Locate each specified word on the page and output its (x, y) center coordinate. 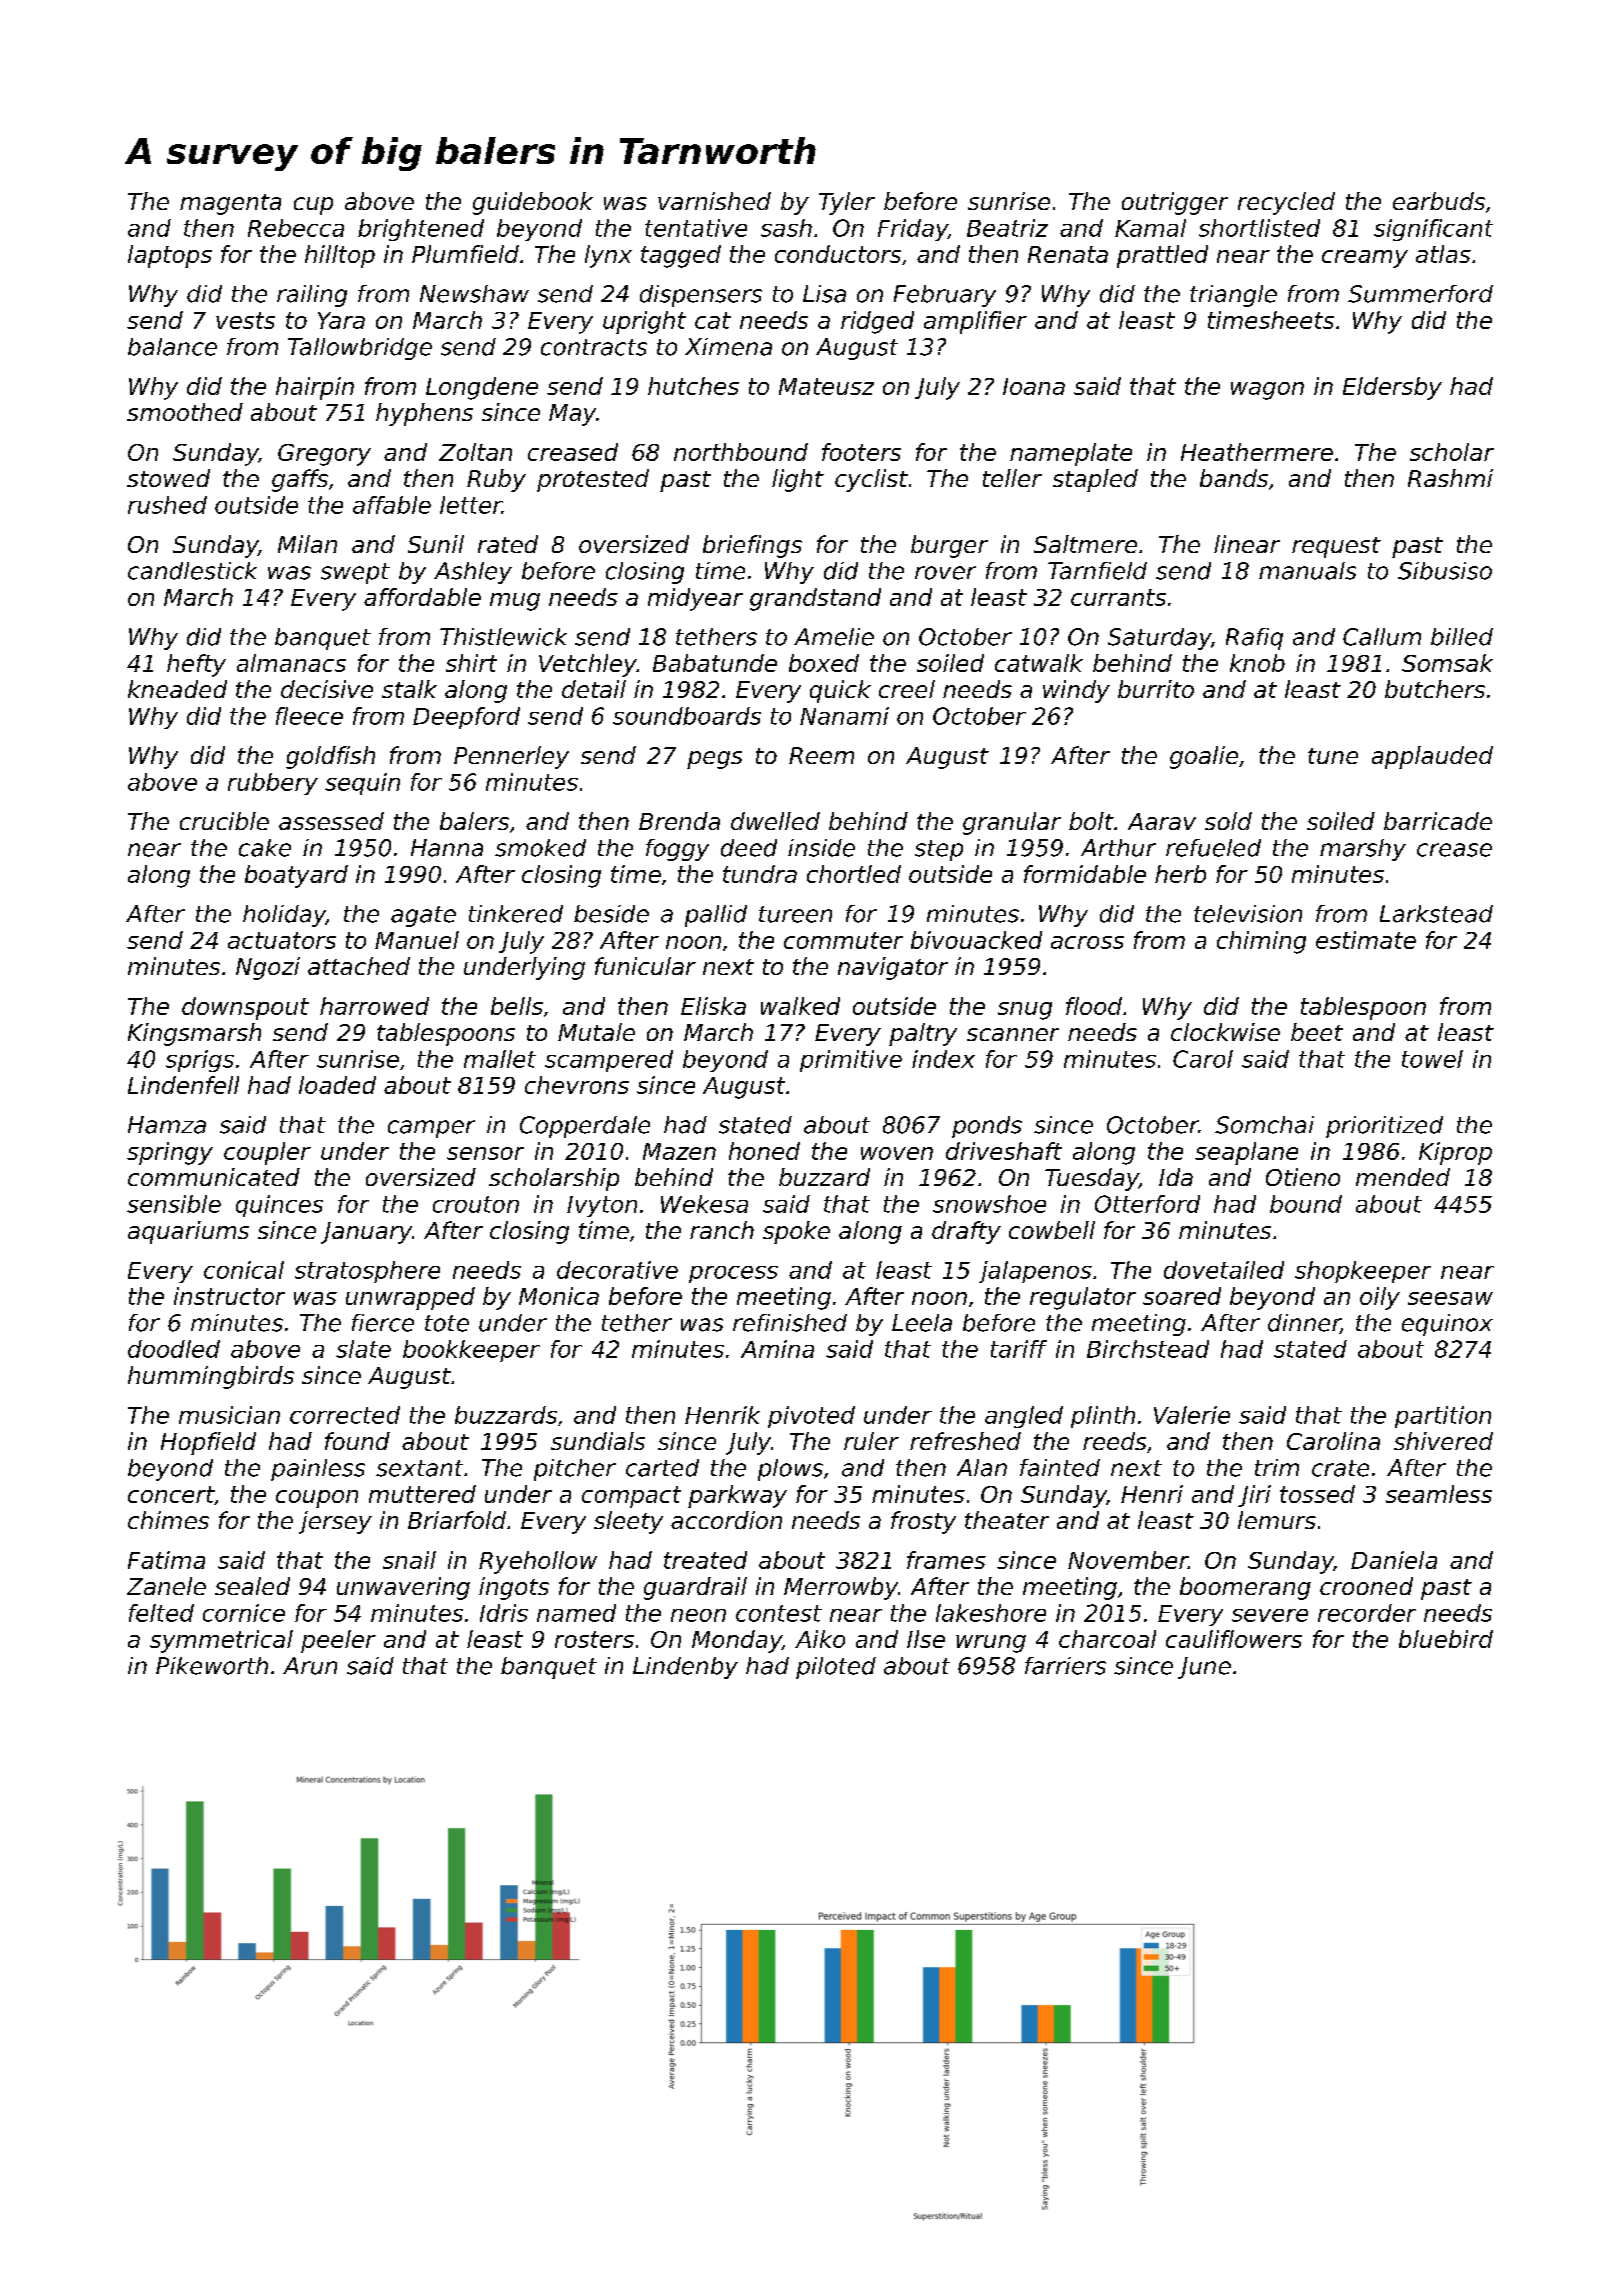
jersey (335, 1522)
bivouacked (976, 940)
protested (593, 480)
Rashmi (1450, 478)
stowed (168, 478)
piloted (836, 1668)
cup (313, 206)
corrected (345, 1415)
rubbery (273, 784)
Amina (777, 1349)
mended (1403, 1177)
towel (1432, 1059)
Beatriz (1007, 228)
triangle (1233, 296)
